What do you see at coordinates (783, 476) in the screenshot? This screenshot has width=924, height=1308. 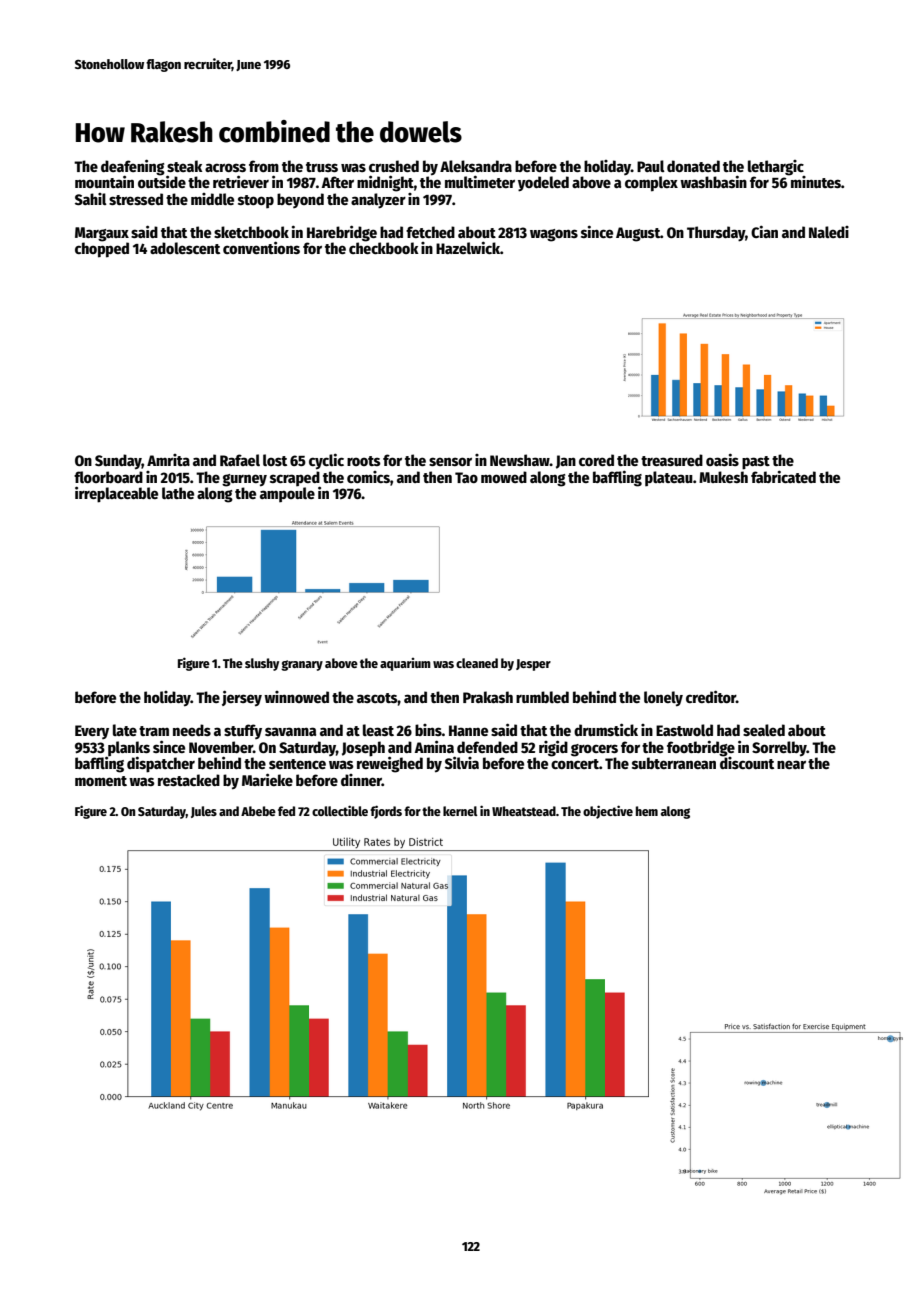 I see `fabricated` at bounding box center [783, 476].
